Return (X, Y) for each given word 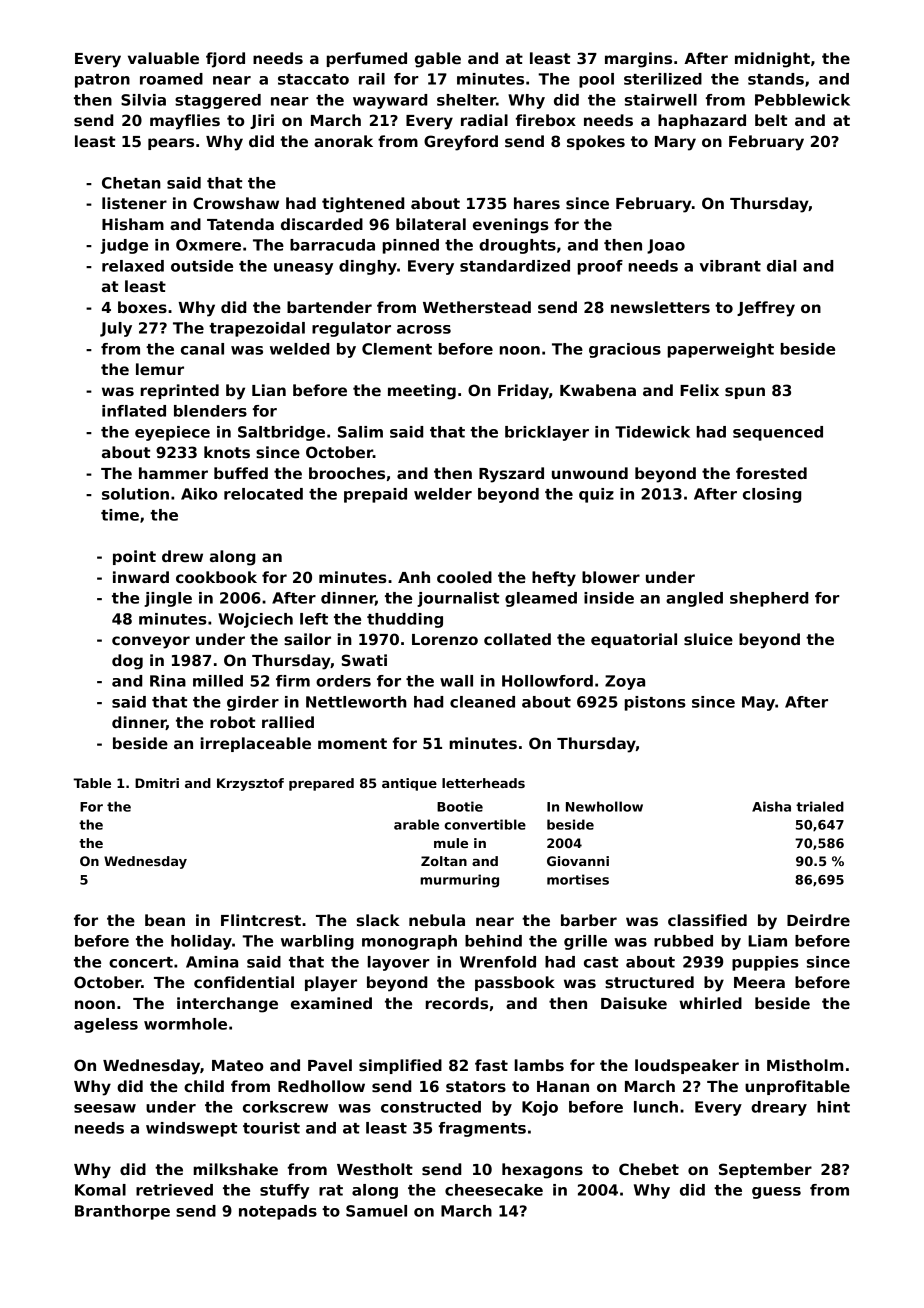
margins (638, 60)
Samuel (376, 1211)
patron (102, 81)
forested (771, 473)
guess (776, 1193)
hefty (554, 579)
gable (438, 60)
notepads (278, 1212)
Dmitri (157, 783)
